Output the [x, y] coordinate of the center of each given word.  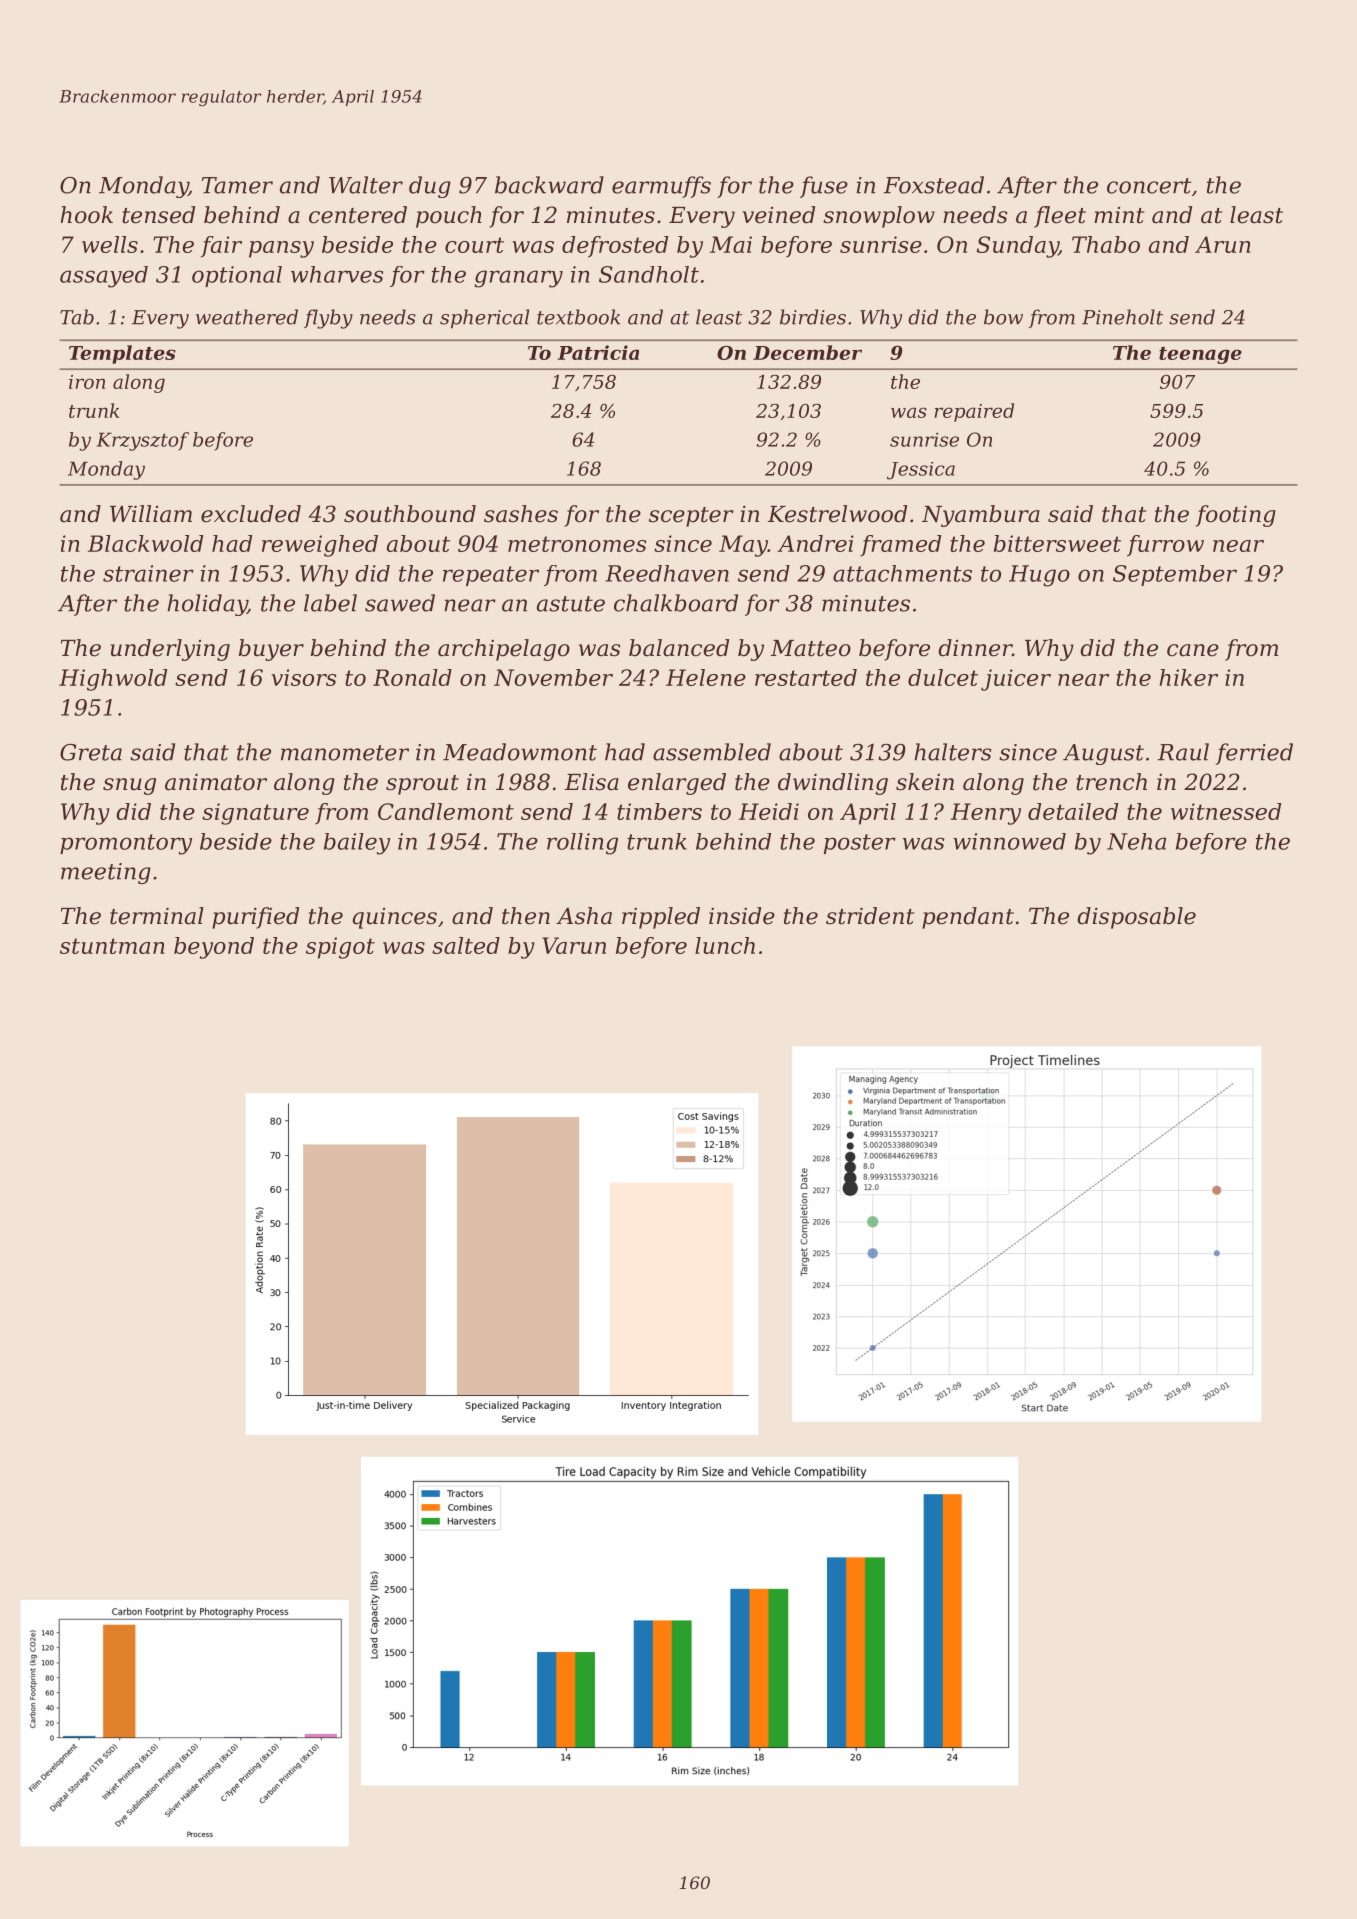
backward [549, 185]
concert [1149, 186]
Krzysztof [143, 441]
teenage [1200, 355]
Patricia [598, 352]
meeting [106, 873]
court [474, 245]
